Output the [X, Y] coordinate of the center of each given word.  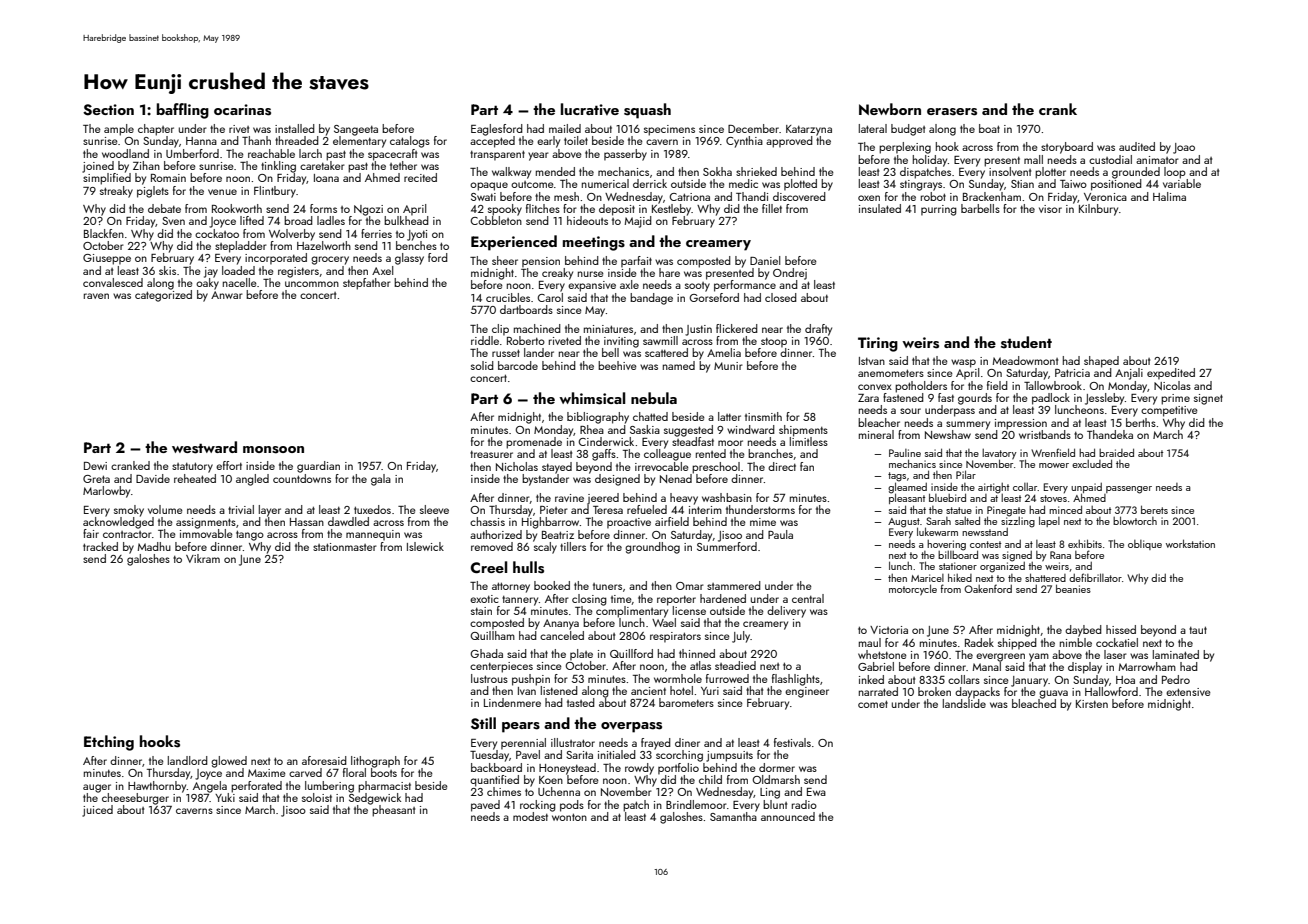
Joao [1184, 148]
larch [310, 153]
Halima [1169, 196]
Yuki [225, 797]
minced [1065, 509]
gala [381, 480]
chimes [504, 791]
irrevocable [662, 466]
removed [492, 546]
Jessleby [1104, 399]
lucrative [590, 109]
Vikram [203, 558]
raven [96, 296]
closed [781, 297]
